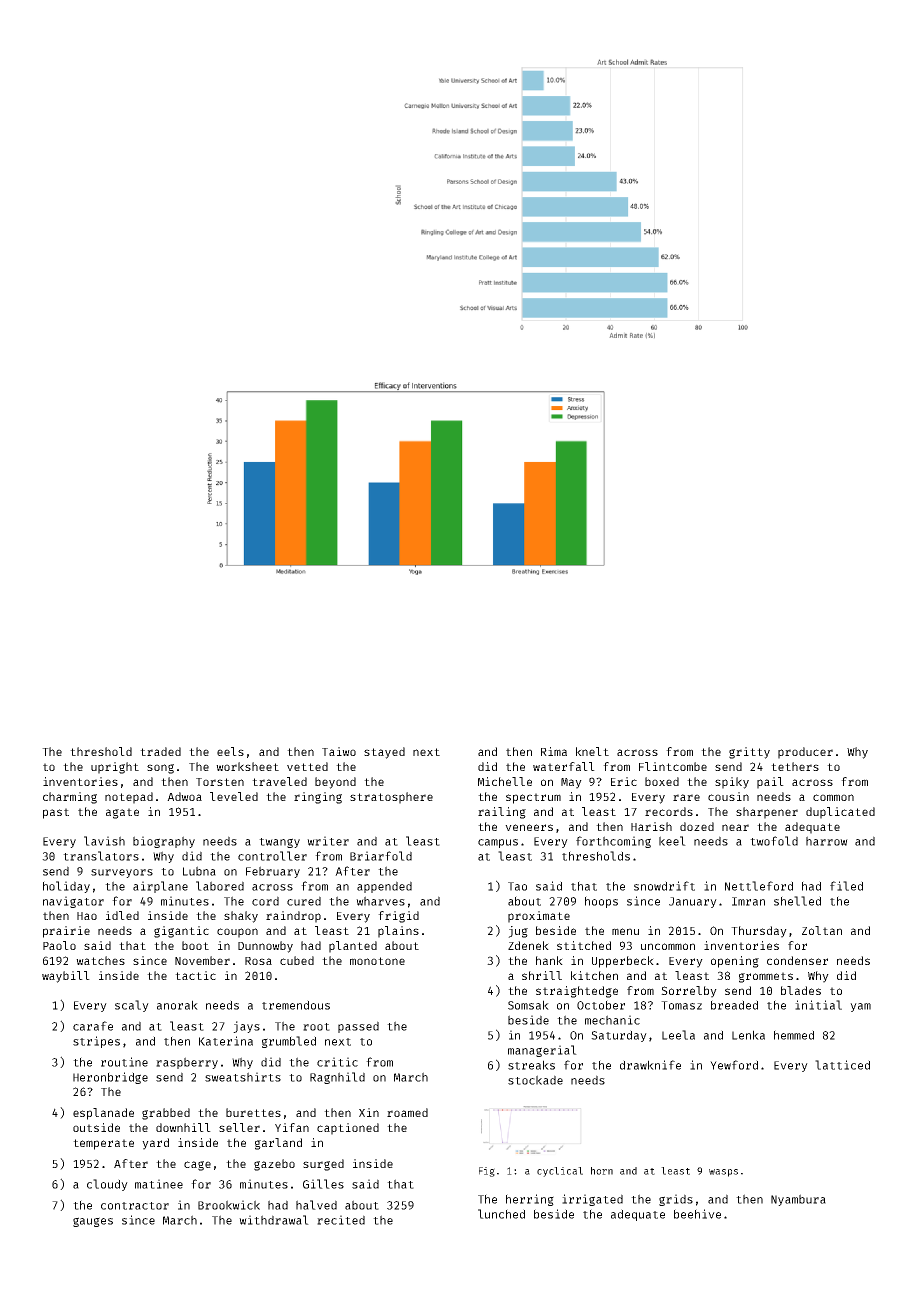 The width and height of the screenshot is (924, 1308). I want to click on passed, so click(358, 1027).
